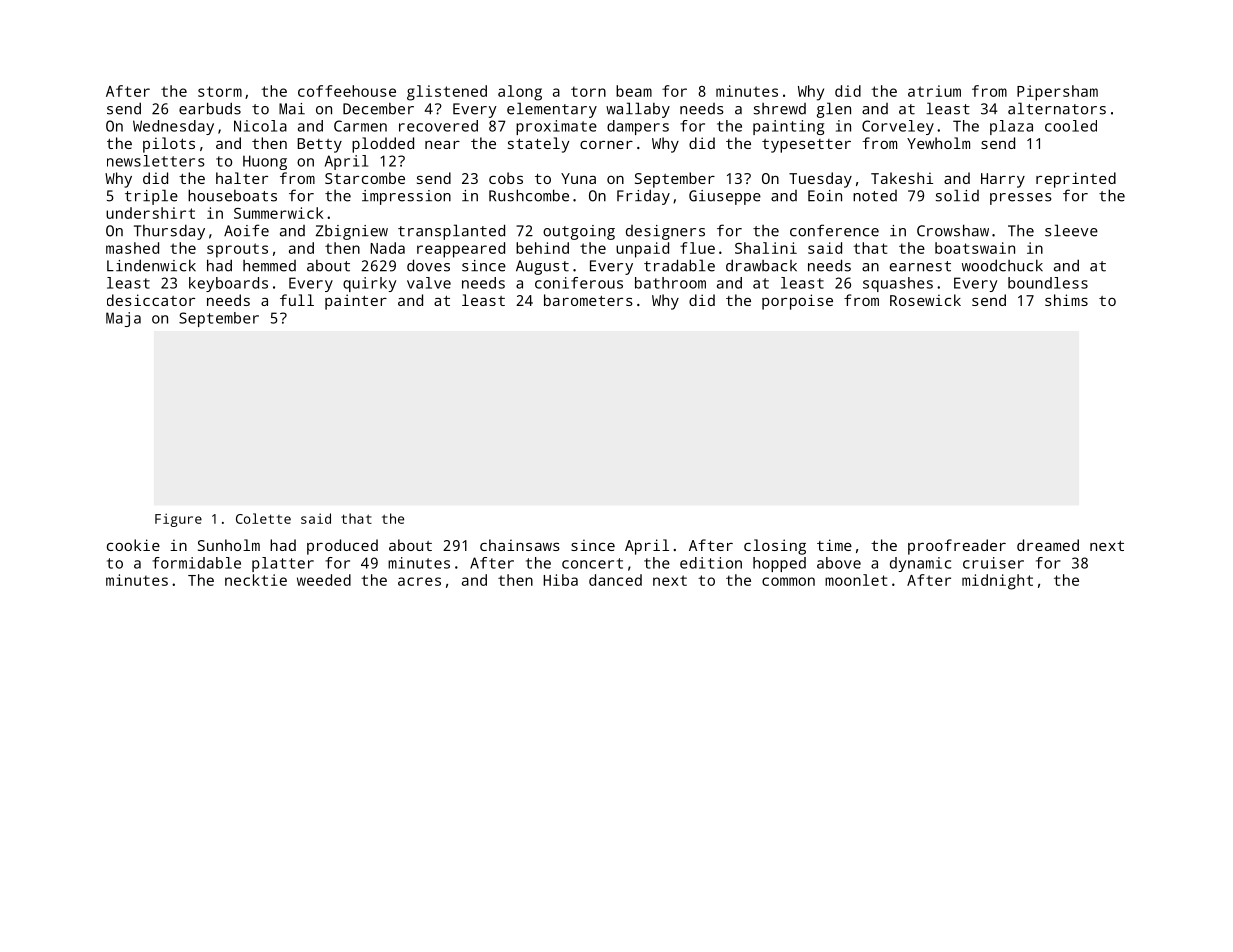  I want to click on midnight, so click(997, 582).
